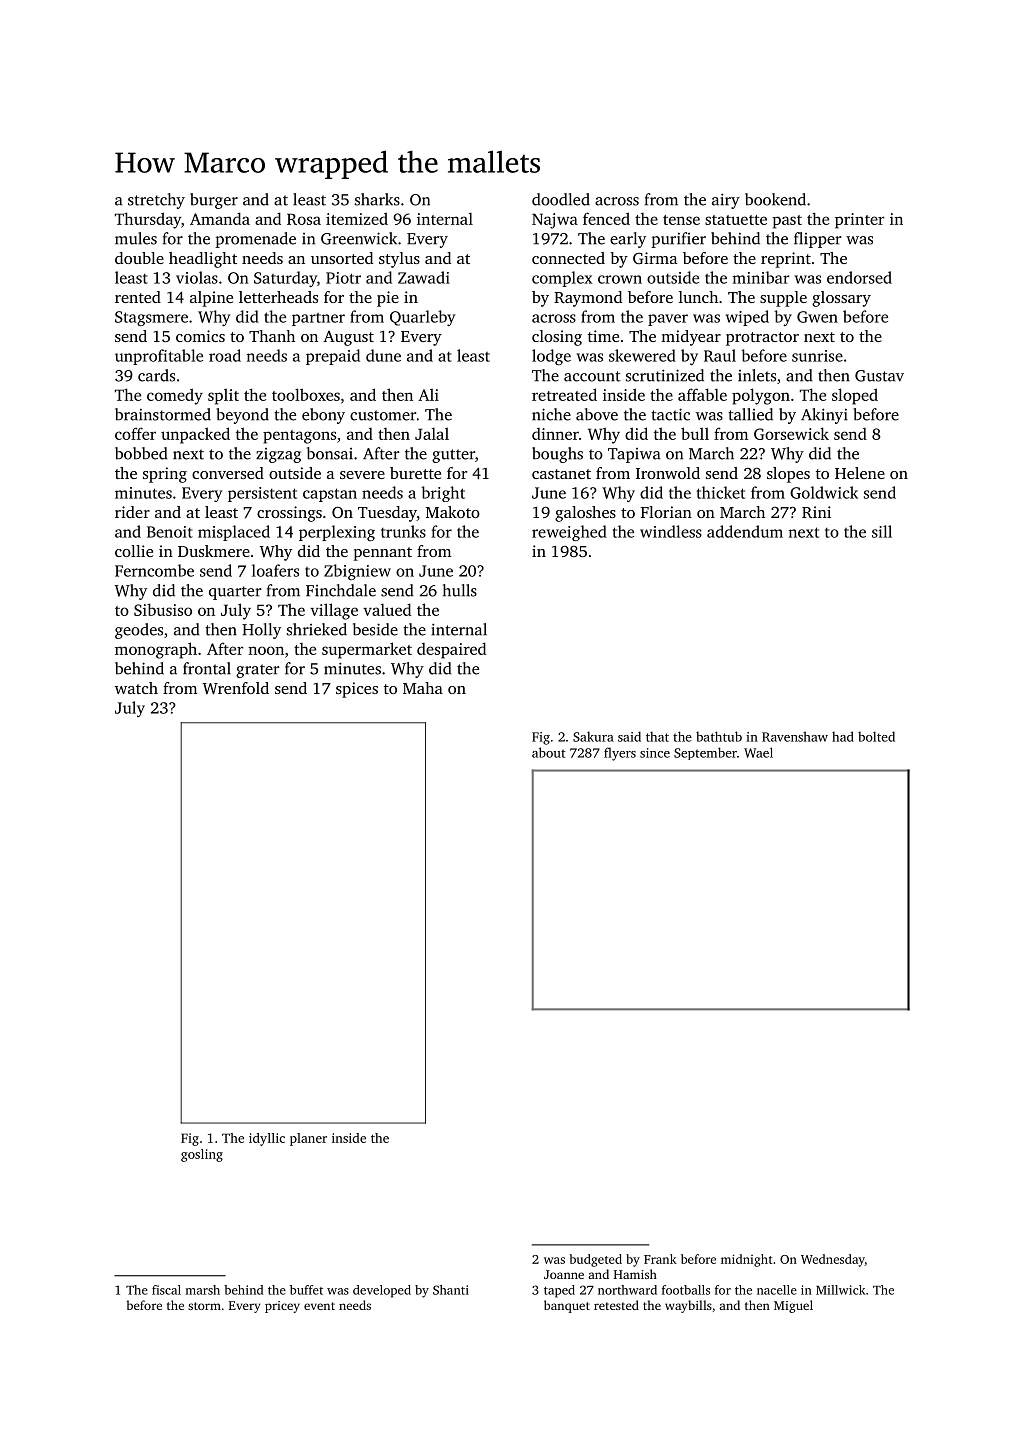  I want to click on September, so click(705, 753).
